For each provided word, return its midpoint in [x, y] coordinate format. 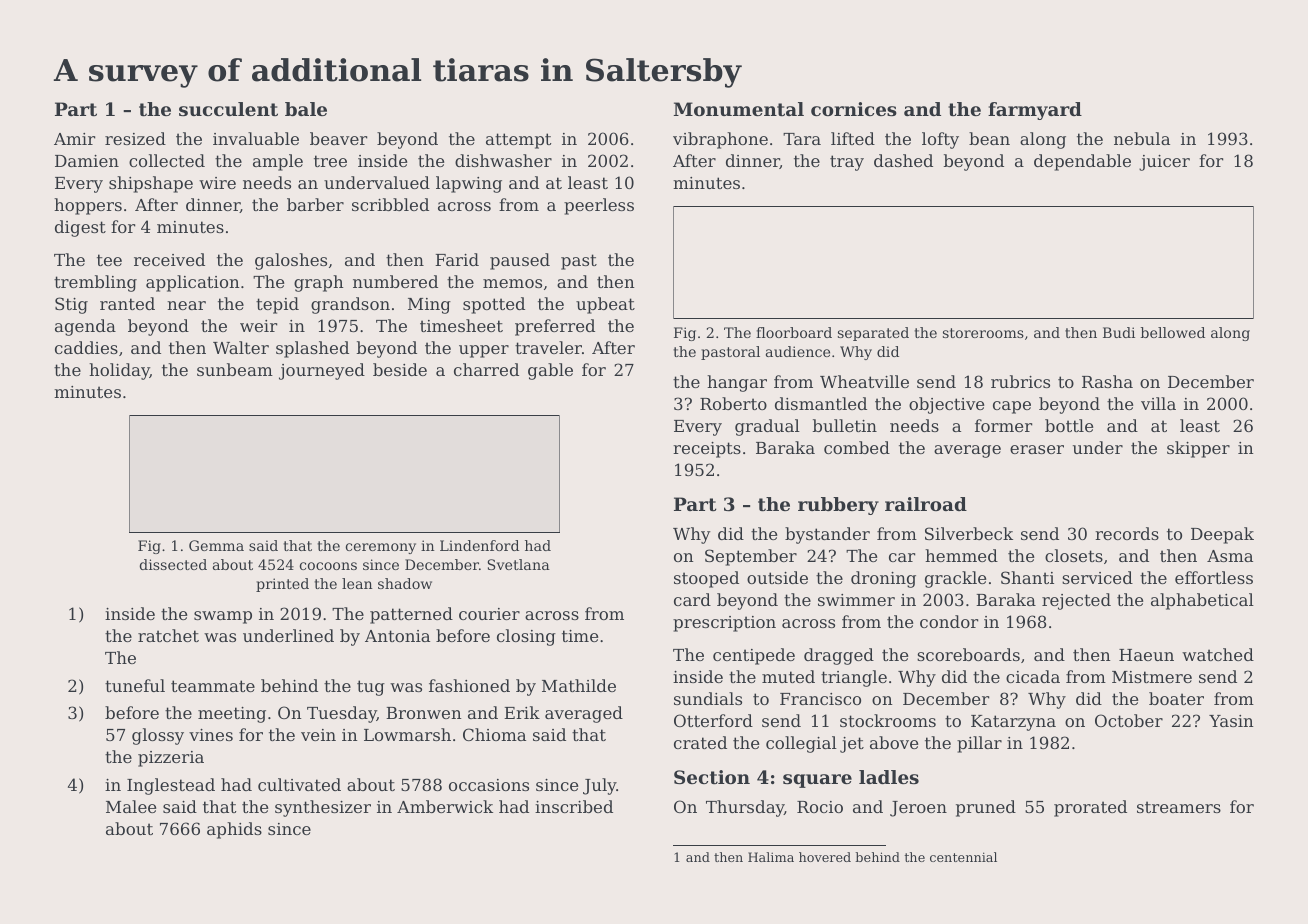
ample [278, 162]
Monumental [739, 109]
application [192, 283]
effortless [1214, 577]
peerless [599, 206]
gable [550, 371]
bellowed [1172, 332]
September [751, 557]
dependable [1082, 162]
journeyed [322, 371]
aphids [234, 830]
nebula [1142, 138]
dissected [173, 564]
